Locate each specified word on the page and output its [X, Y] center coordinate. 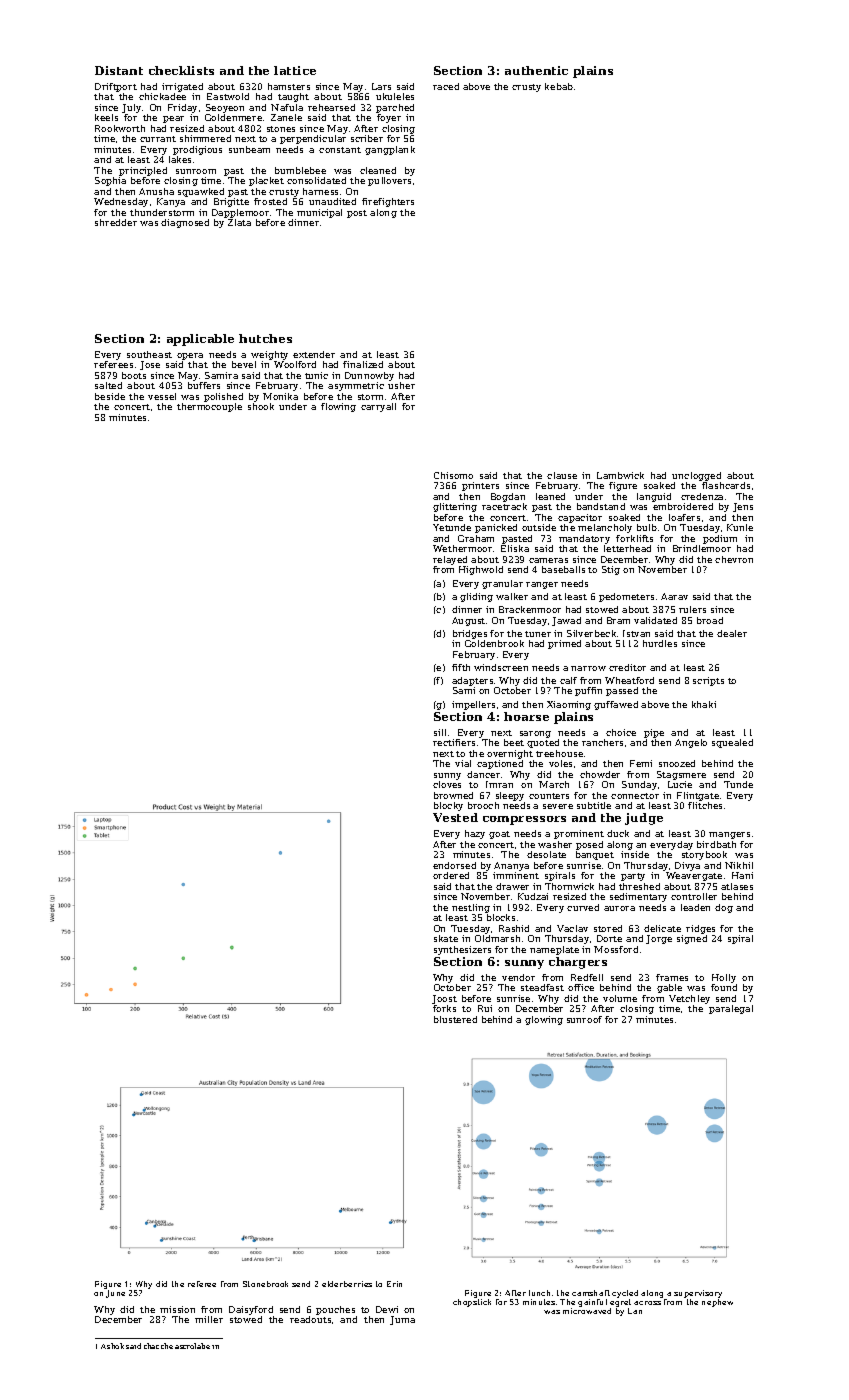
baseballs [563, 569]
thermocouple [209, 407]
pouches [335, 1310]
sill [440, 732]
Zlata [239, 222]
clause [562, 475]
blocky [448, 806]
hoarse [526, 716]
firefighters [388, 202]
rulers [692, 609]
